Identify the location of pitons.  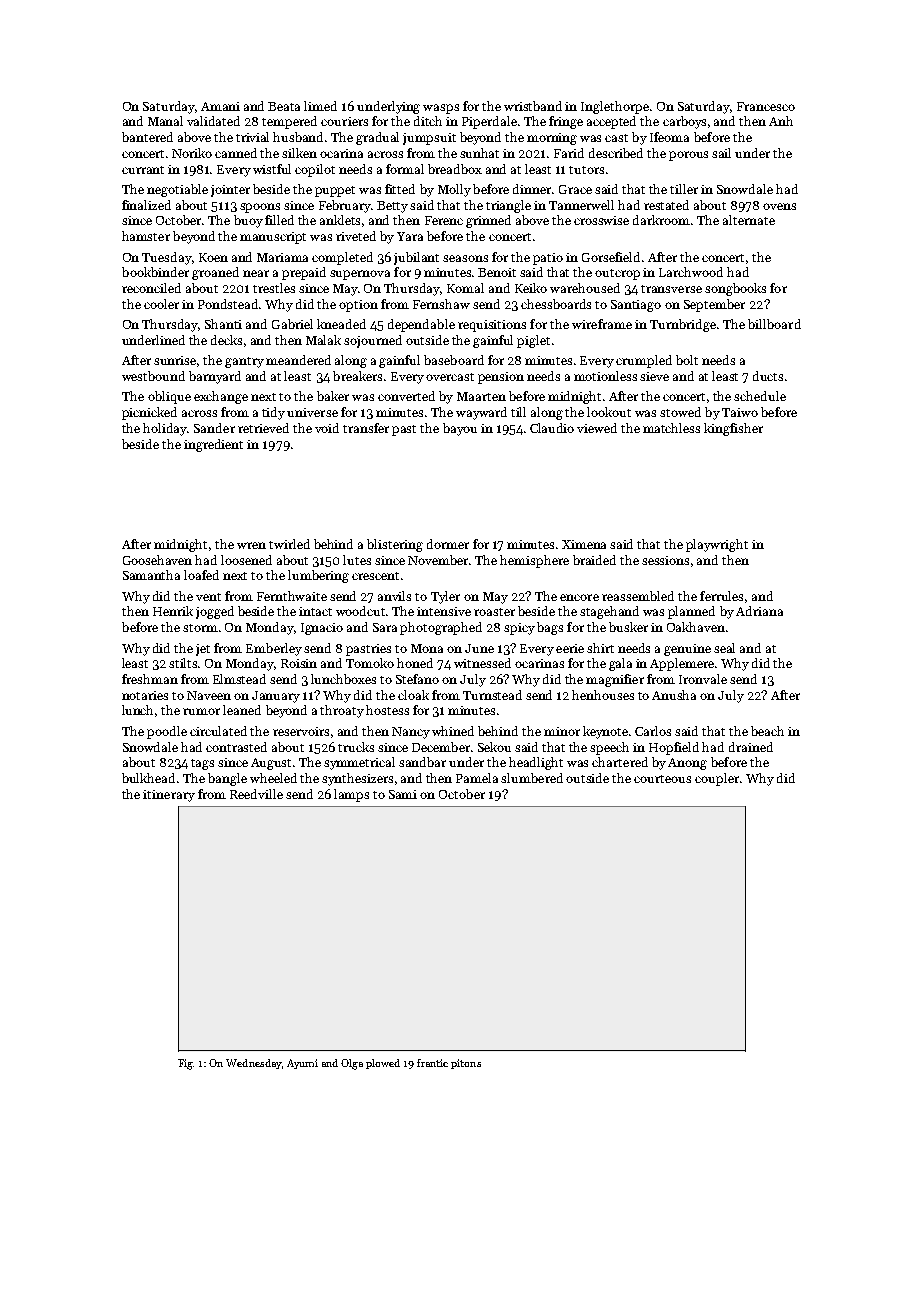
(466, 1064).
